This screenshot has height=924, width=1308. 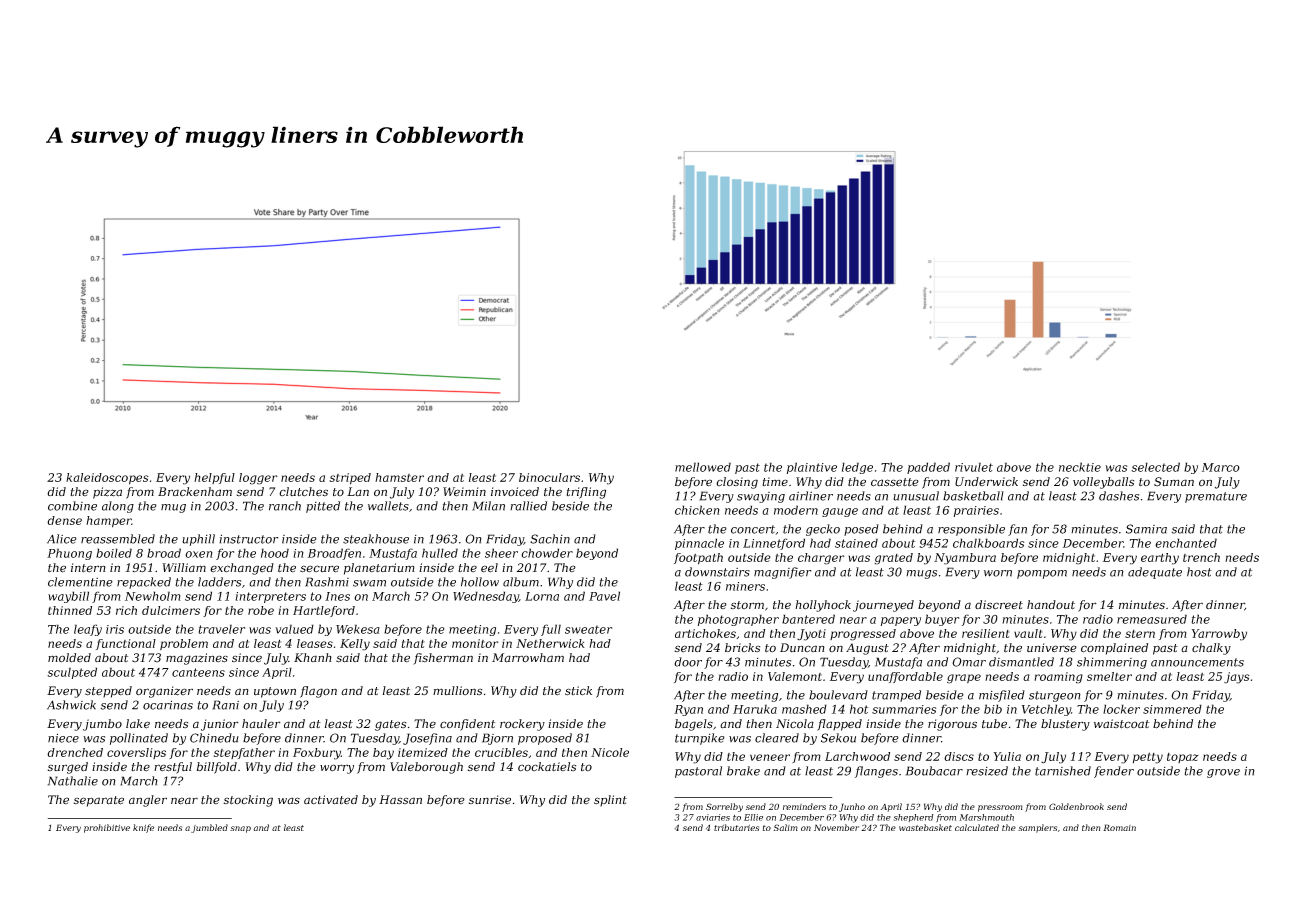 What do you see at coordinates (786, 827) in the screenshot?
I see `Salim` at bounding box center [786, 827].
